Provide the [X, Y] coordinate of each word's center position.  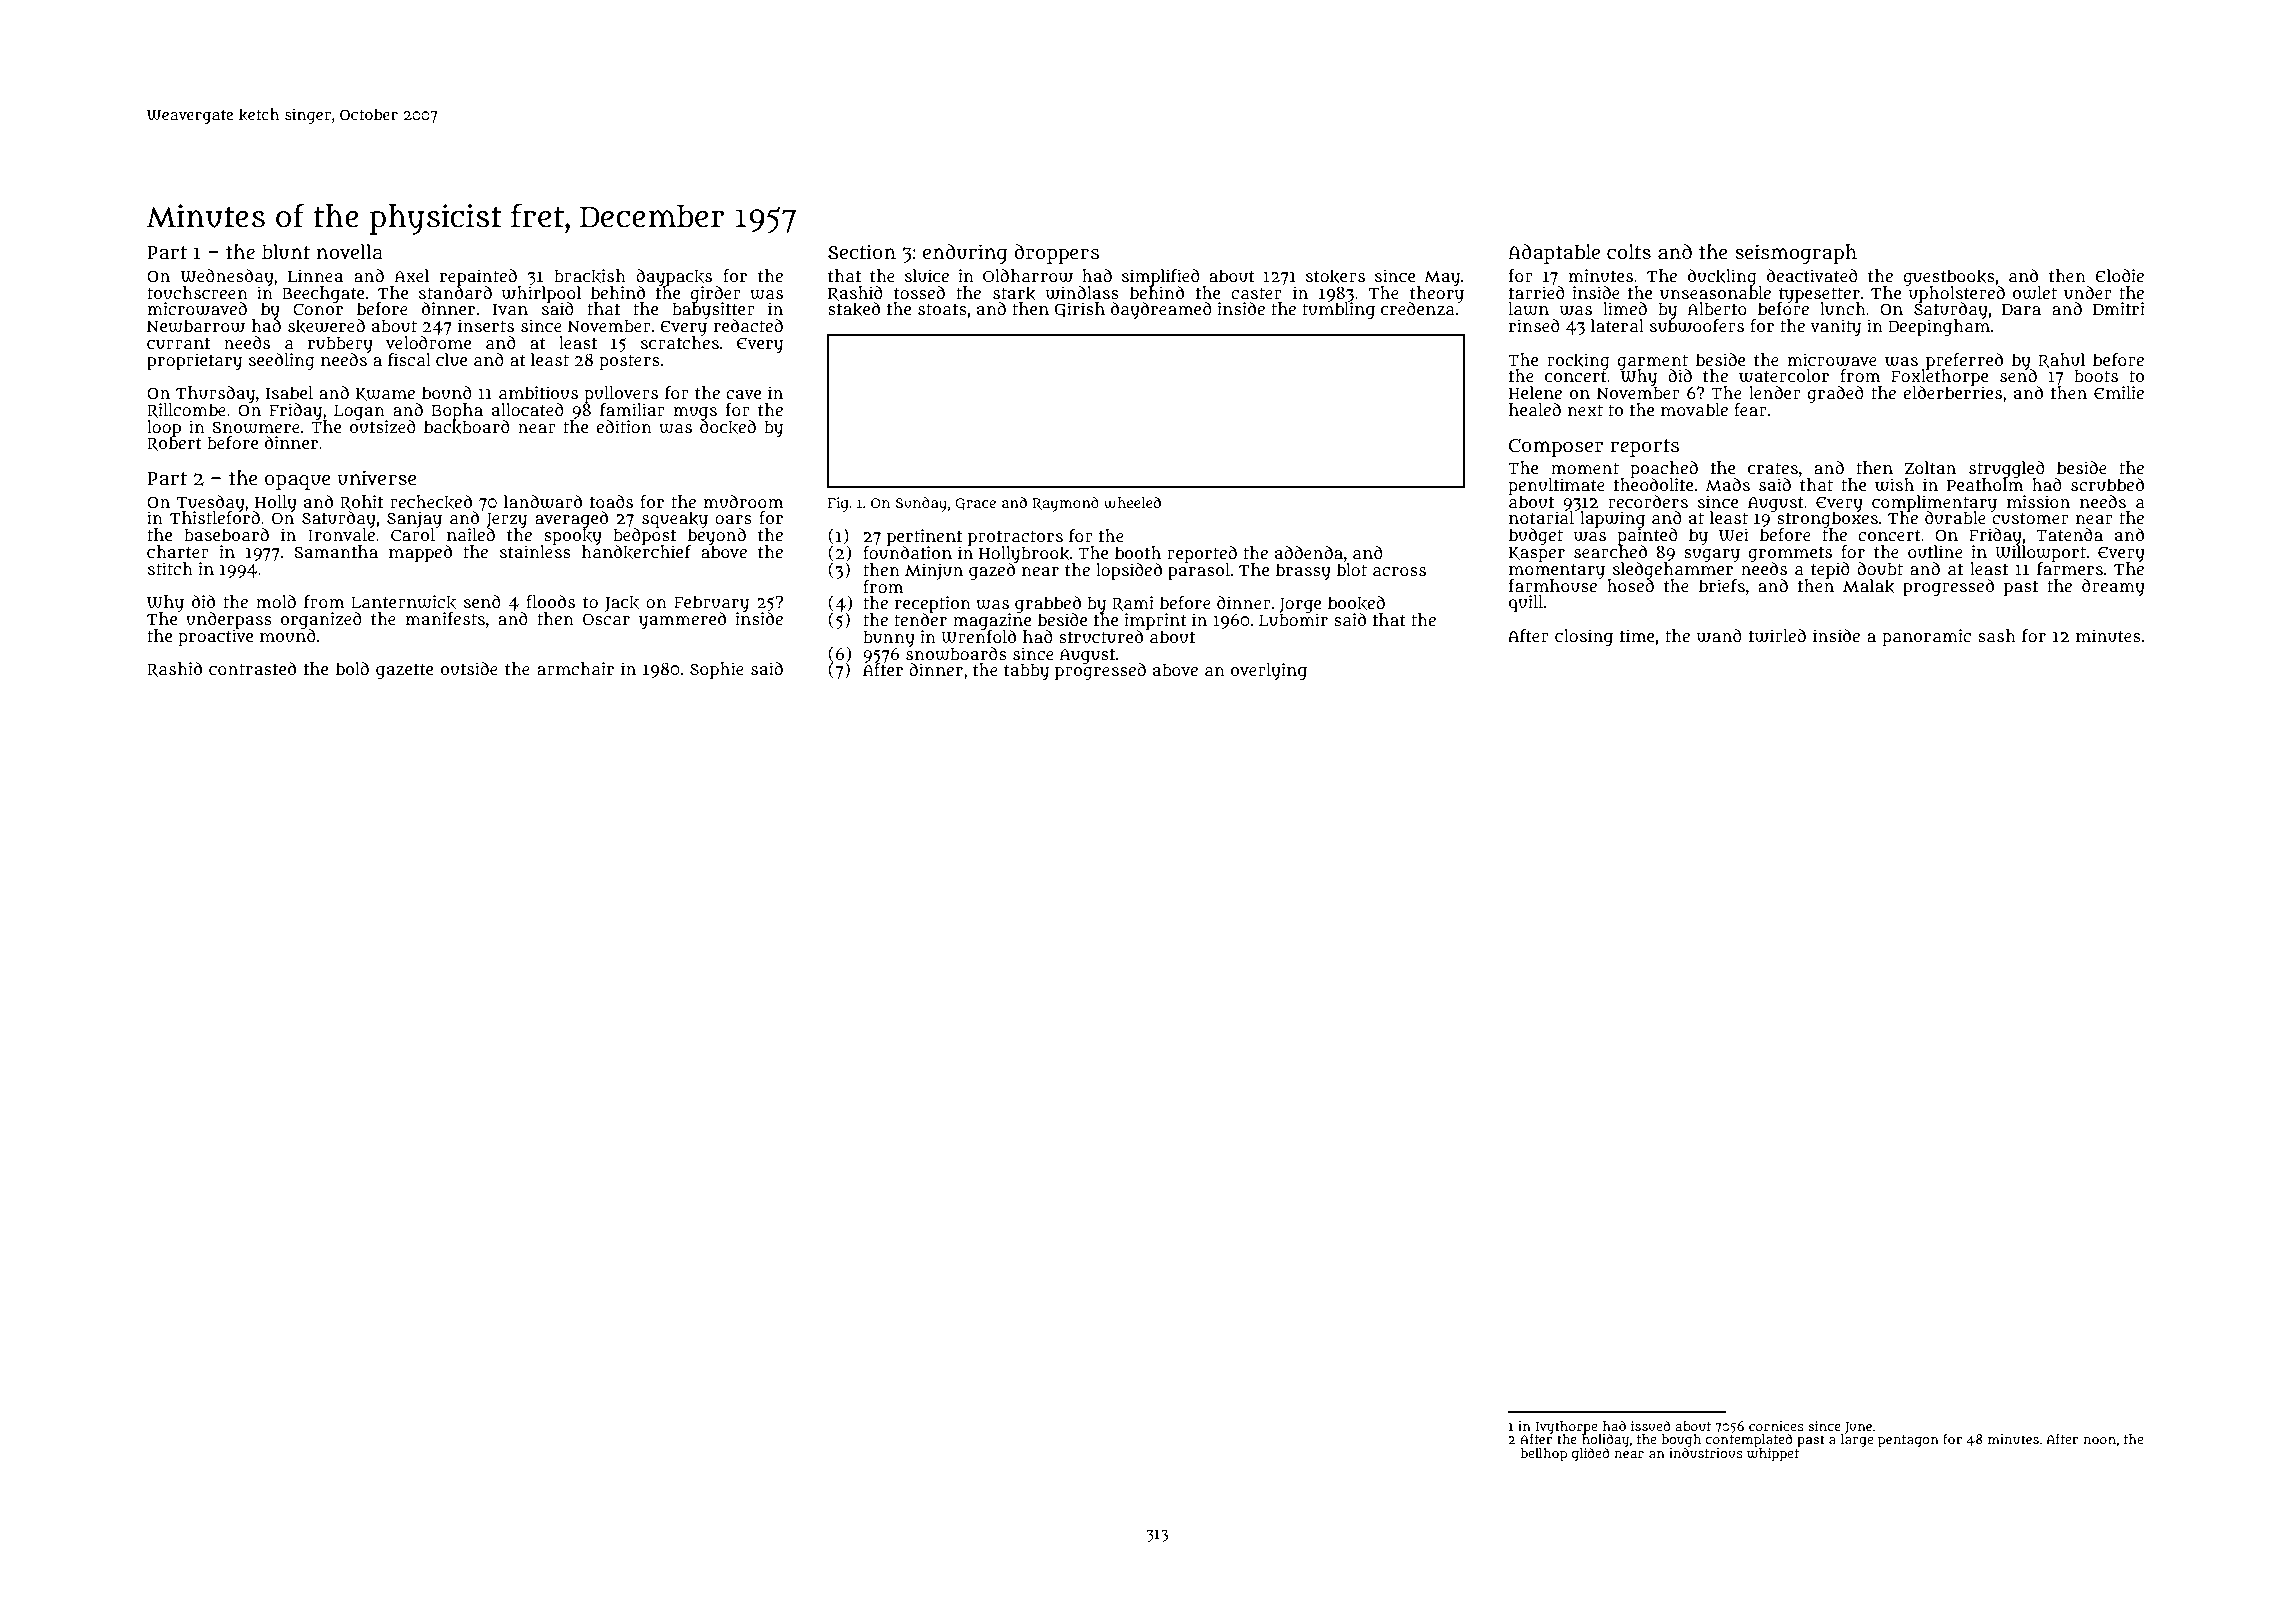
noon [2099, 1440]
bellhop [1543, 1455]
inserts [486, 325]
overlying [1269, 671]
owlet [2035, 293]
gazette [404, 671]
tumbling [1338, 310]
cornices [1776, 1426]
